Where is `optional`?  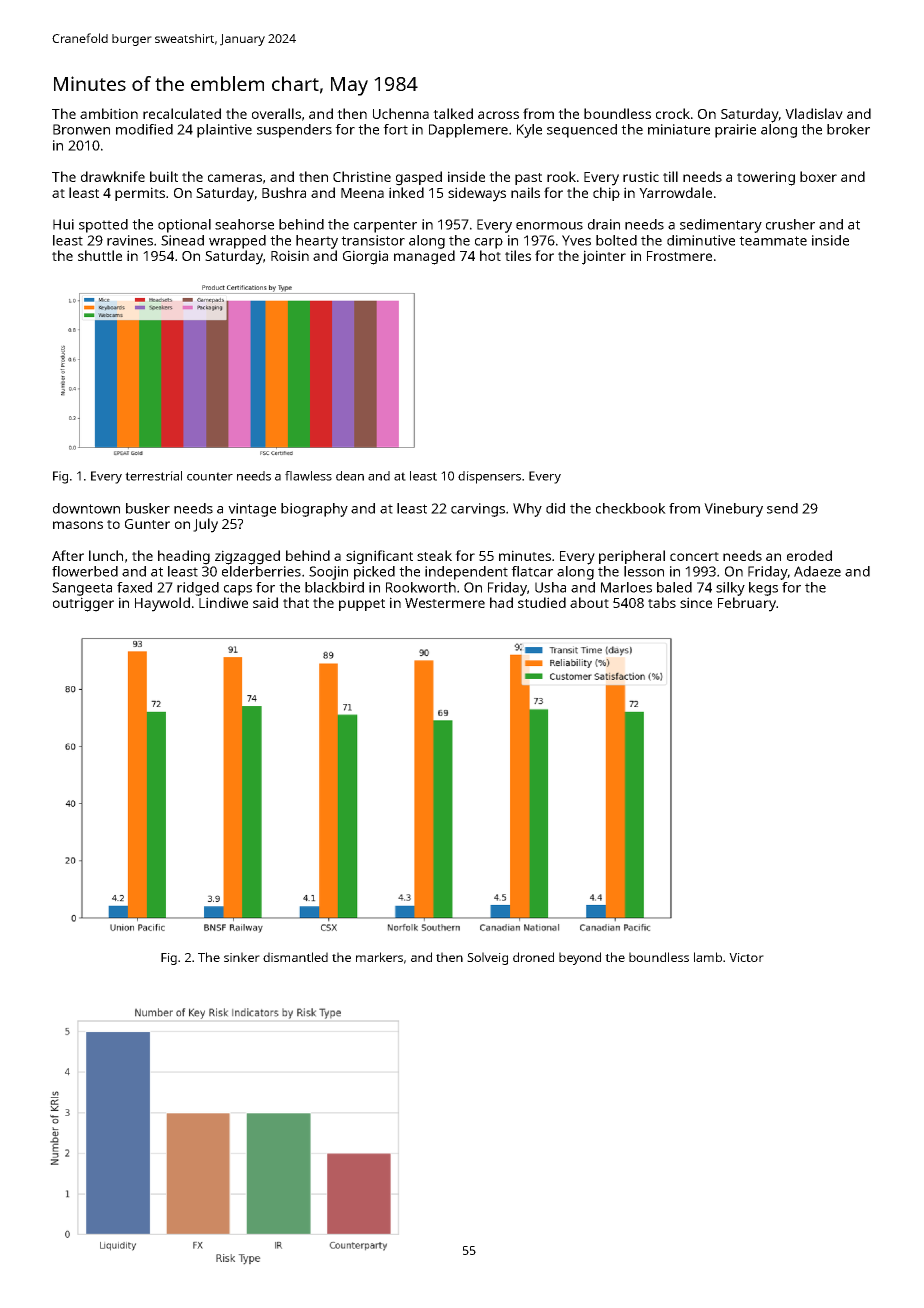 optional is located at coordinates (184, 226).
